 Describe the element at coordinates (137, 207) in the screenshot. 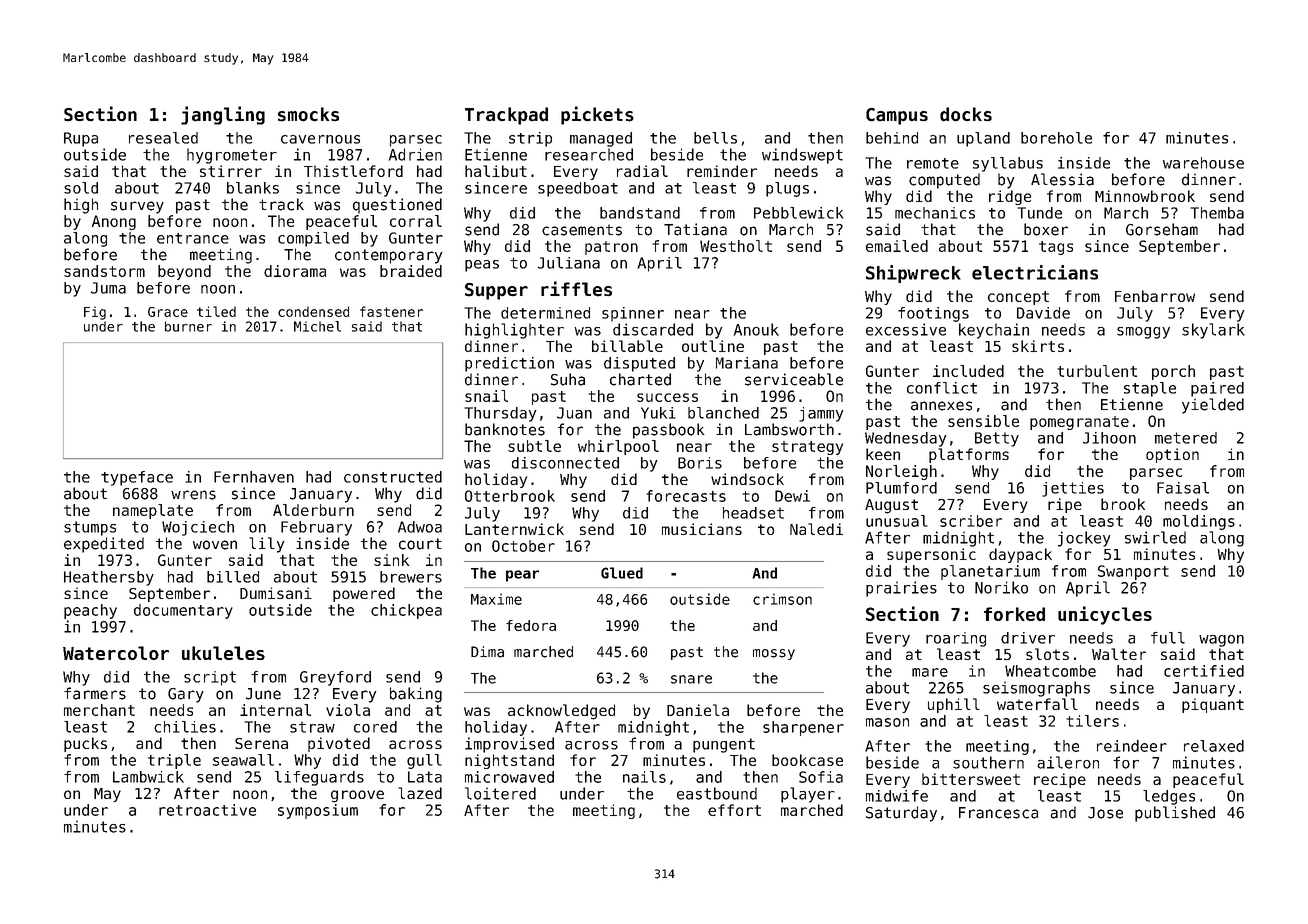

I see `survey` at that location.
